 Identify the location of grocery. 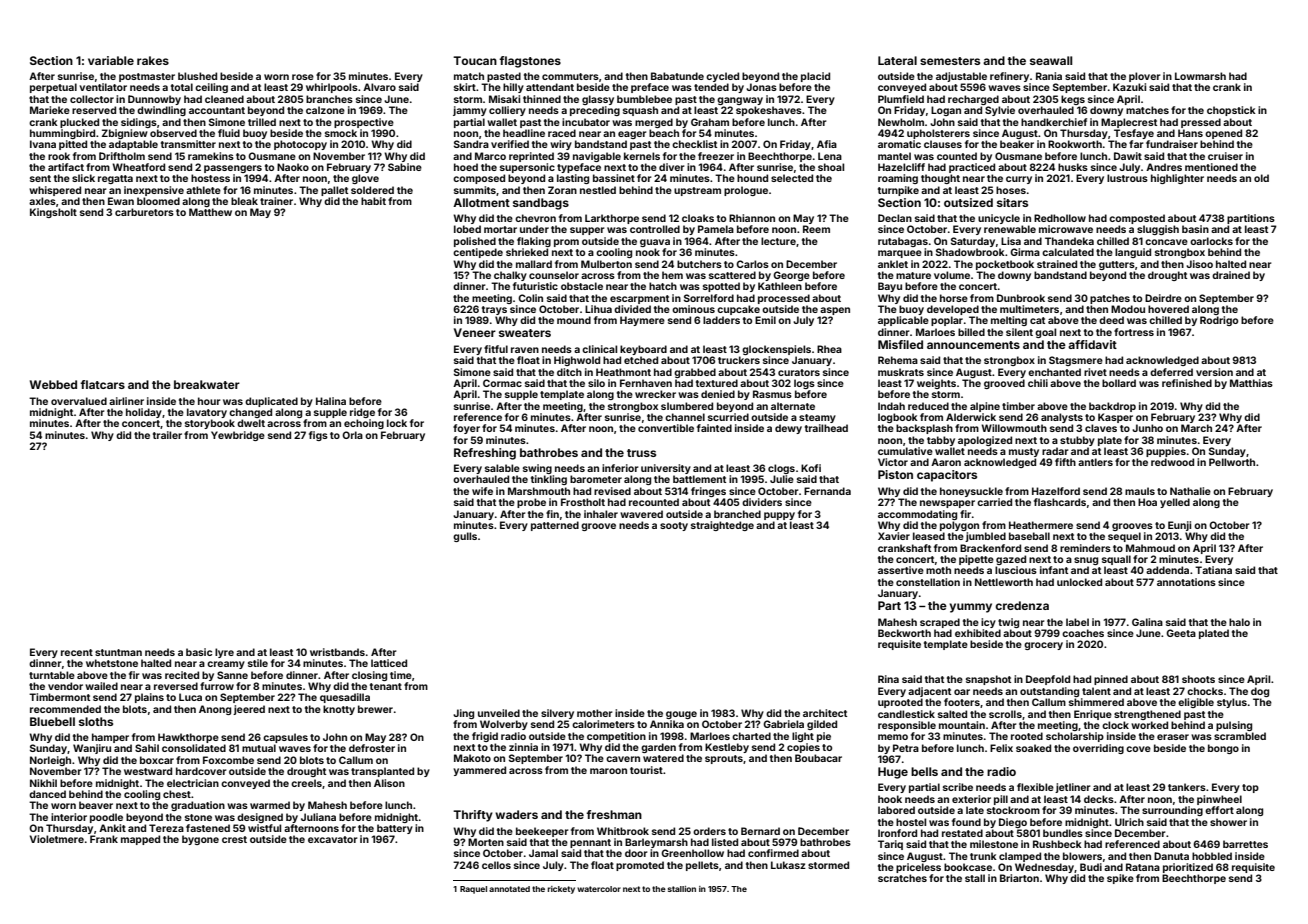
(1043, 646).
